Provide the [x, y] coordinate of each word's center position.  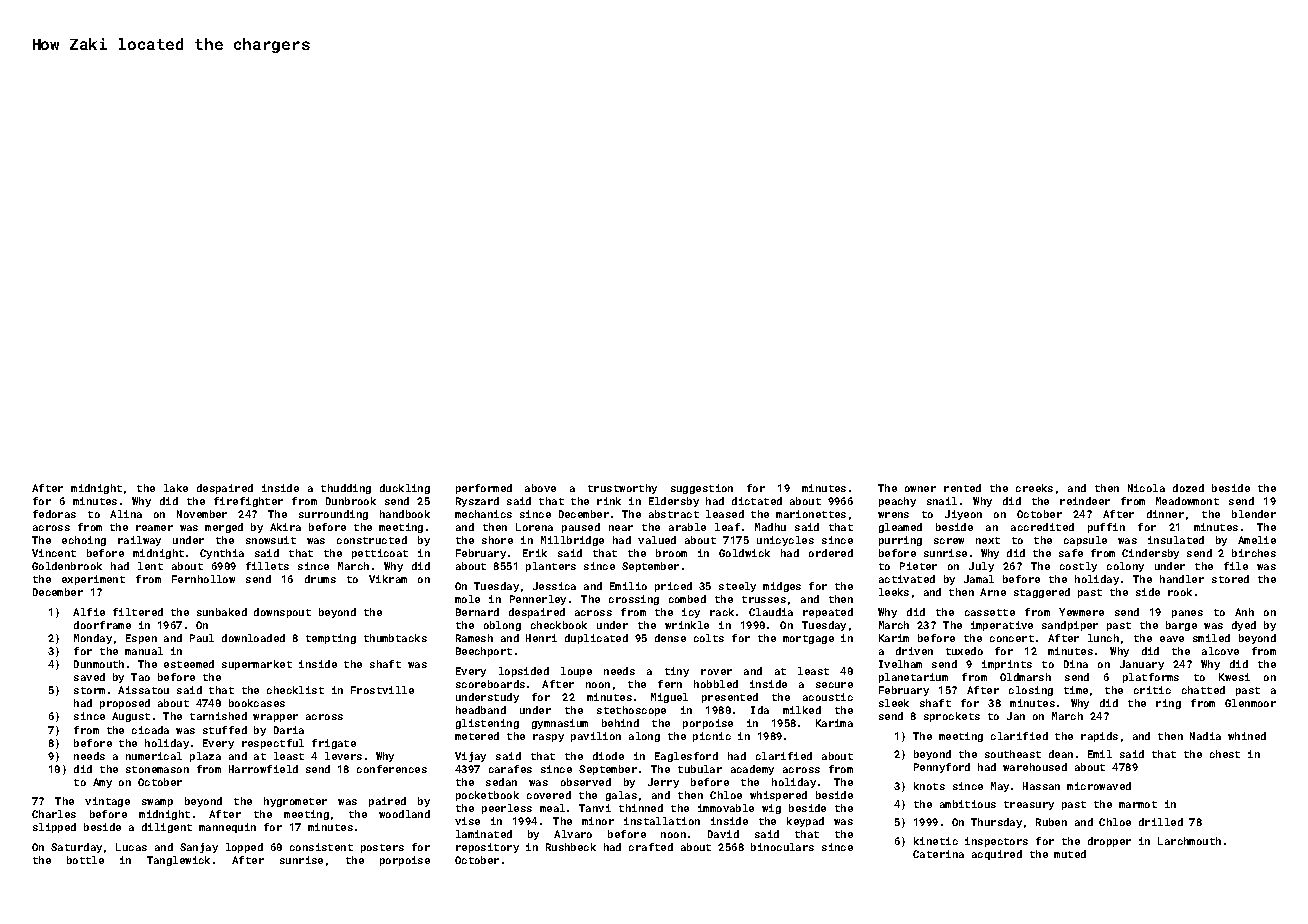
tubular [700, 769]
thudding [346, 489]
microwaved [1099, 786]
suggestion [702, 489]
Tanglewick [178, 861]
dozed [1188, 488]
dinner [1165, 514]
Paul [202, 638]
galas [621, 796]
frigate [334, 744]
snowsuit [271, 540]
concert [1012, 638]
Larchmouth [1189, 841]
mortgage [808, 639]
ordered [831, 553]
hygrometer [295, 802]
